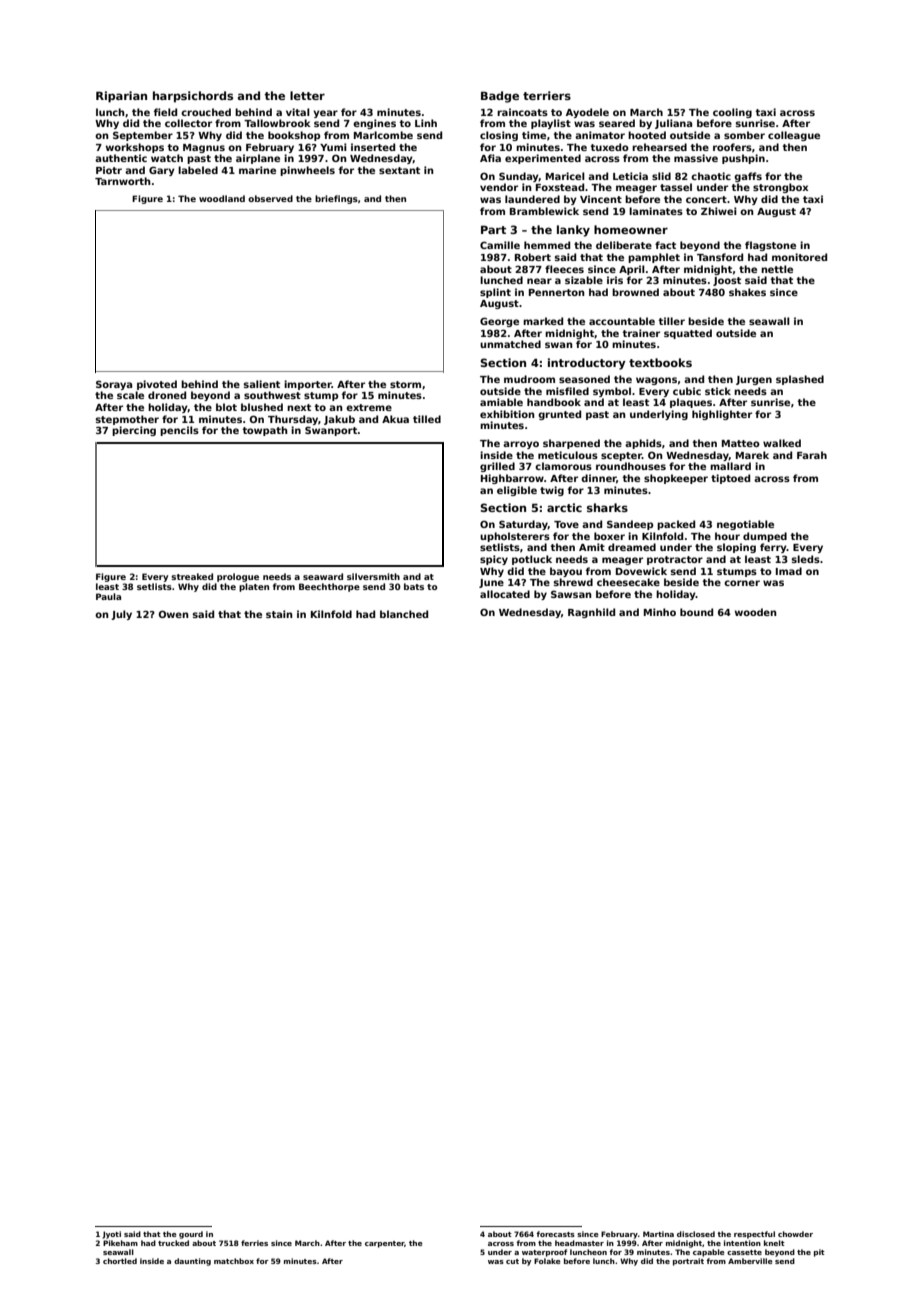 This page has width=924, height=1308. What do you see at coordinates (696, 612) in the page?
I see `bound` at bounding box center [696, 612].
